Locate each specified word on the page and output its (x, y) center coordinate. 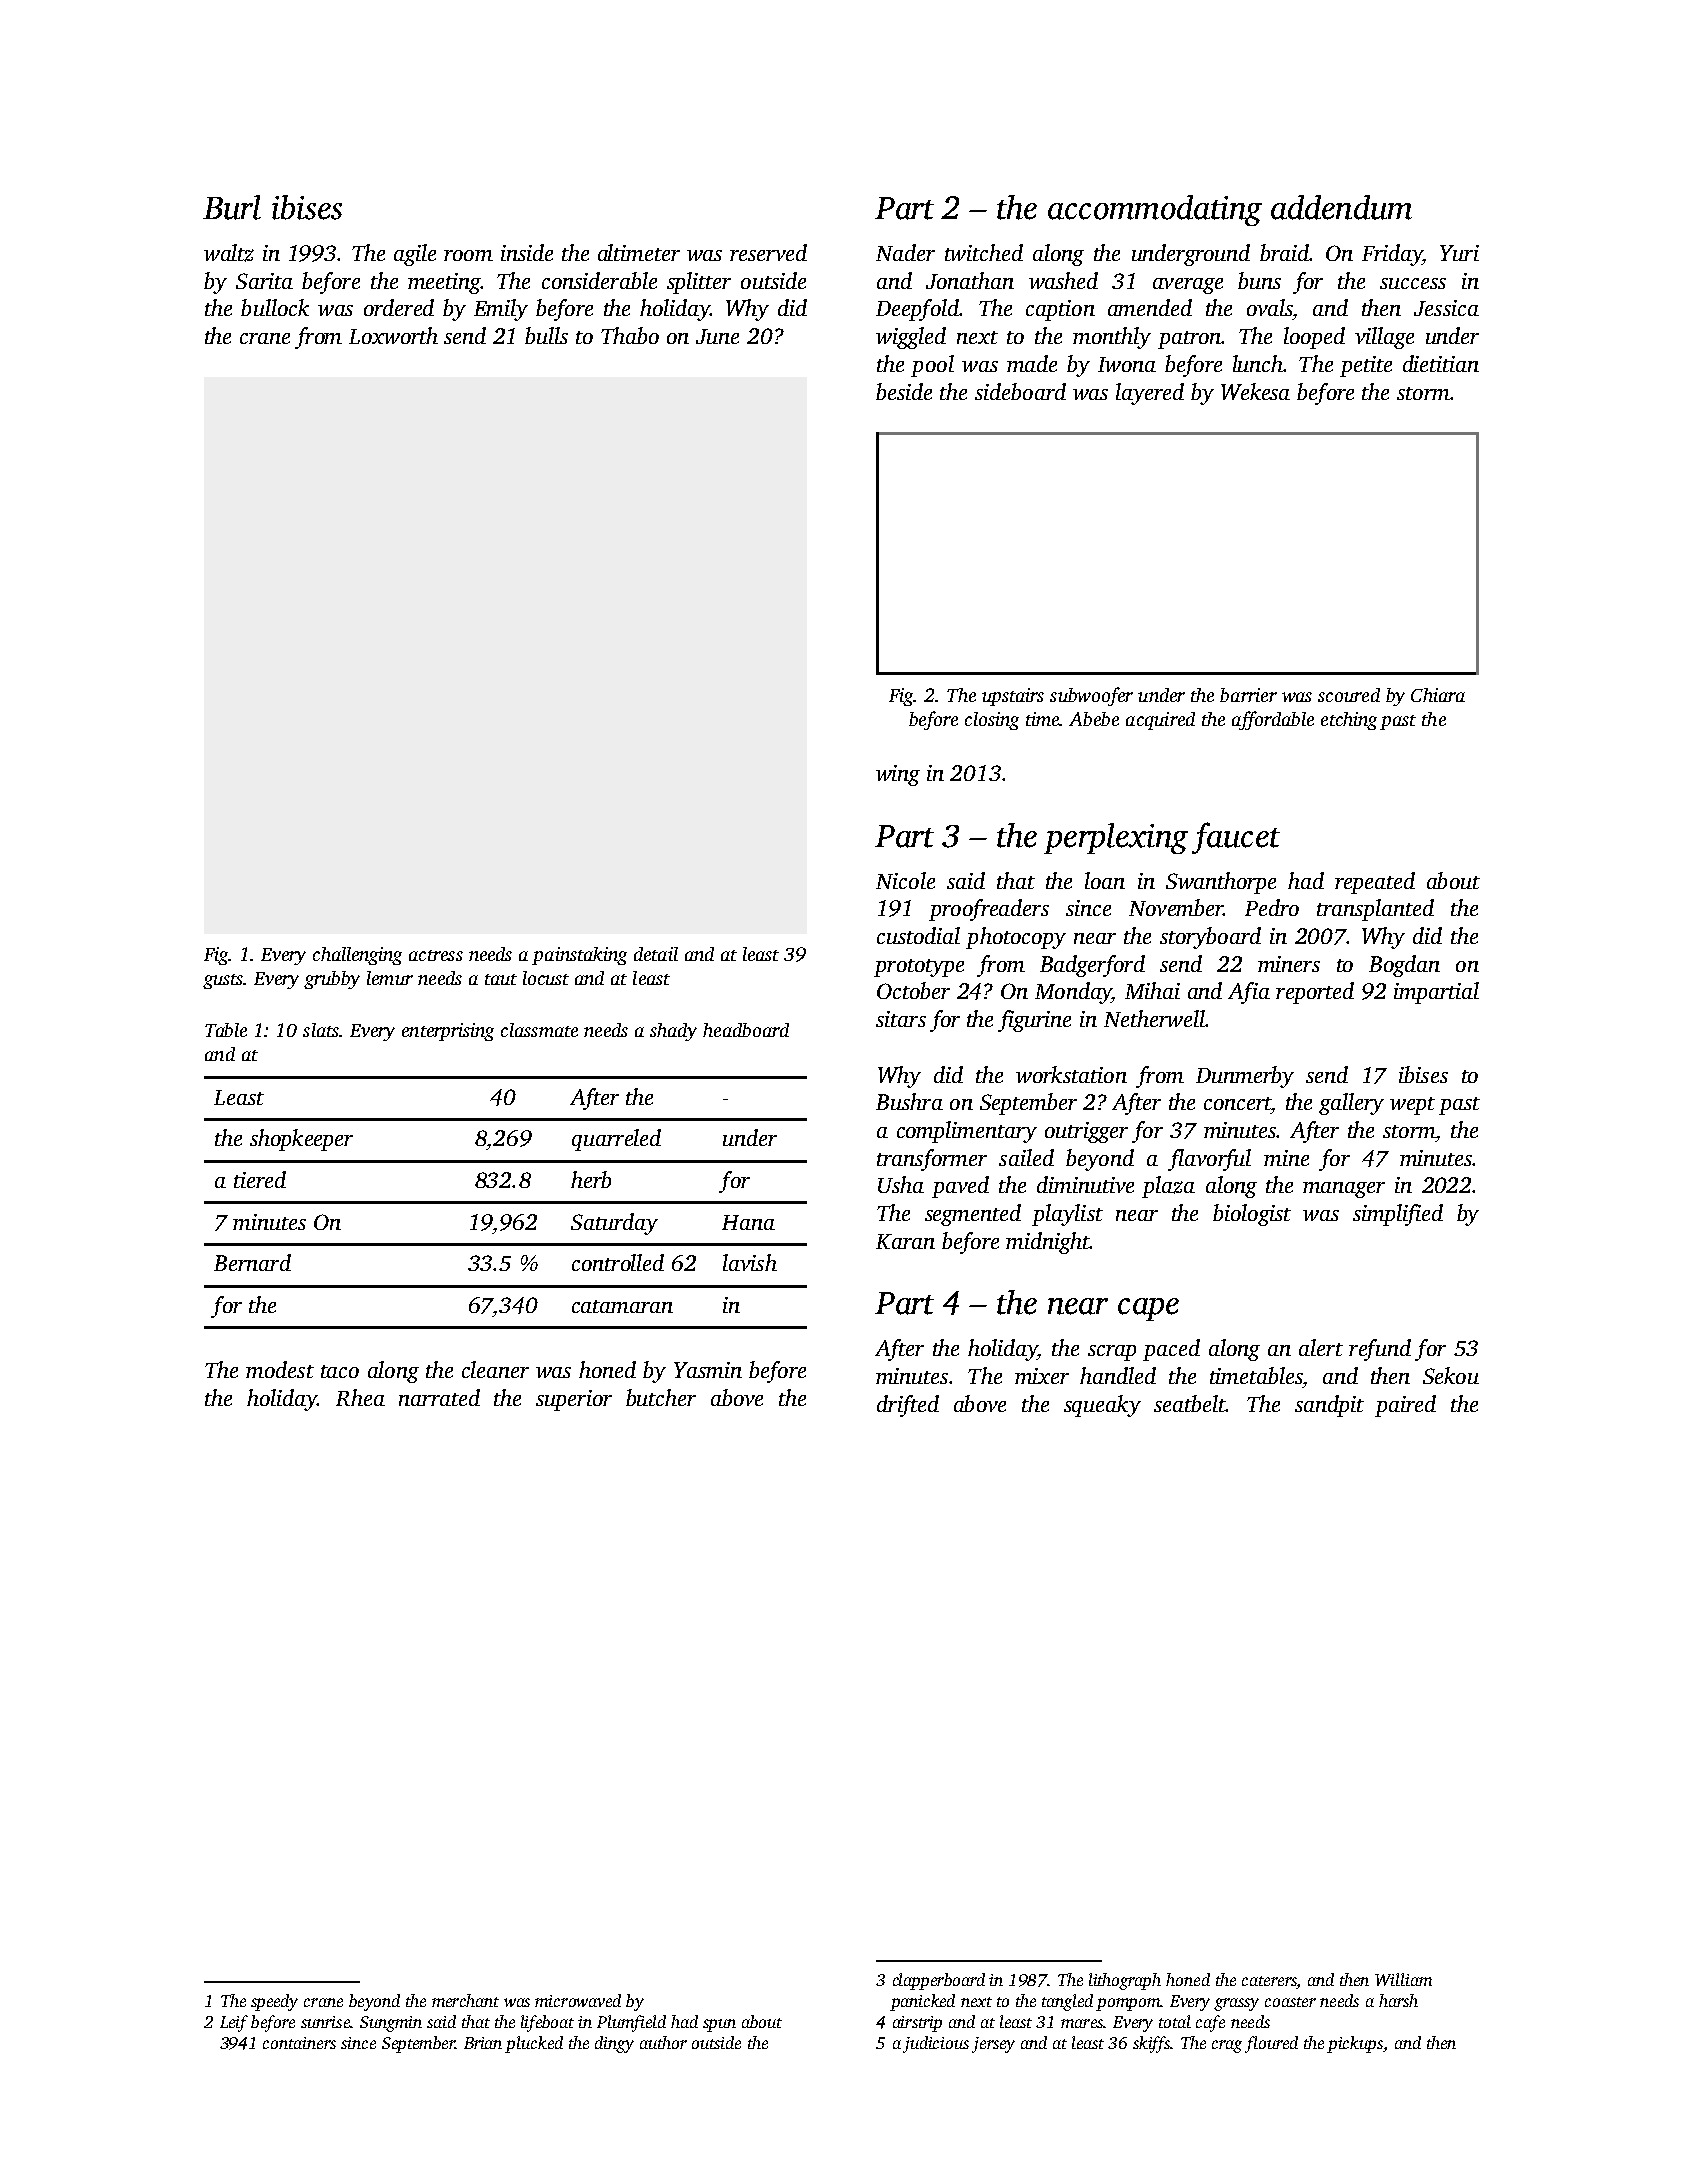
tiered (260, 1179)
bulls (546, 335)
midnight (1047, 1243)
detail (656, 954)
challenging (357, 956)
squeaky (1102, 1406)
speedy (274, 2002)
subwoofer (1091, 696)
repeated (1375, 883)
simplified (1398, 1215)
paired (1405, 1406)
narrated (439, 1397)
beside (904, 391)
